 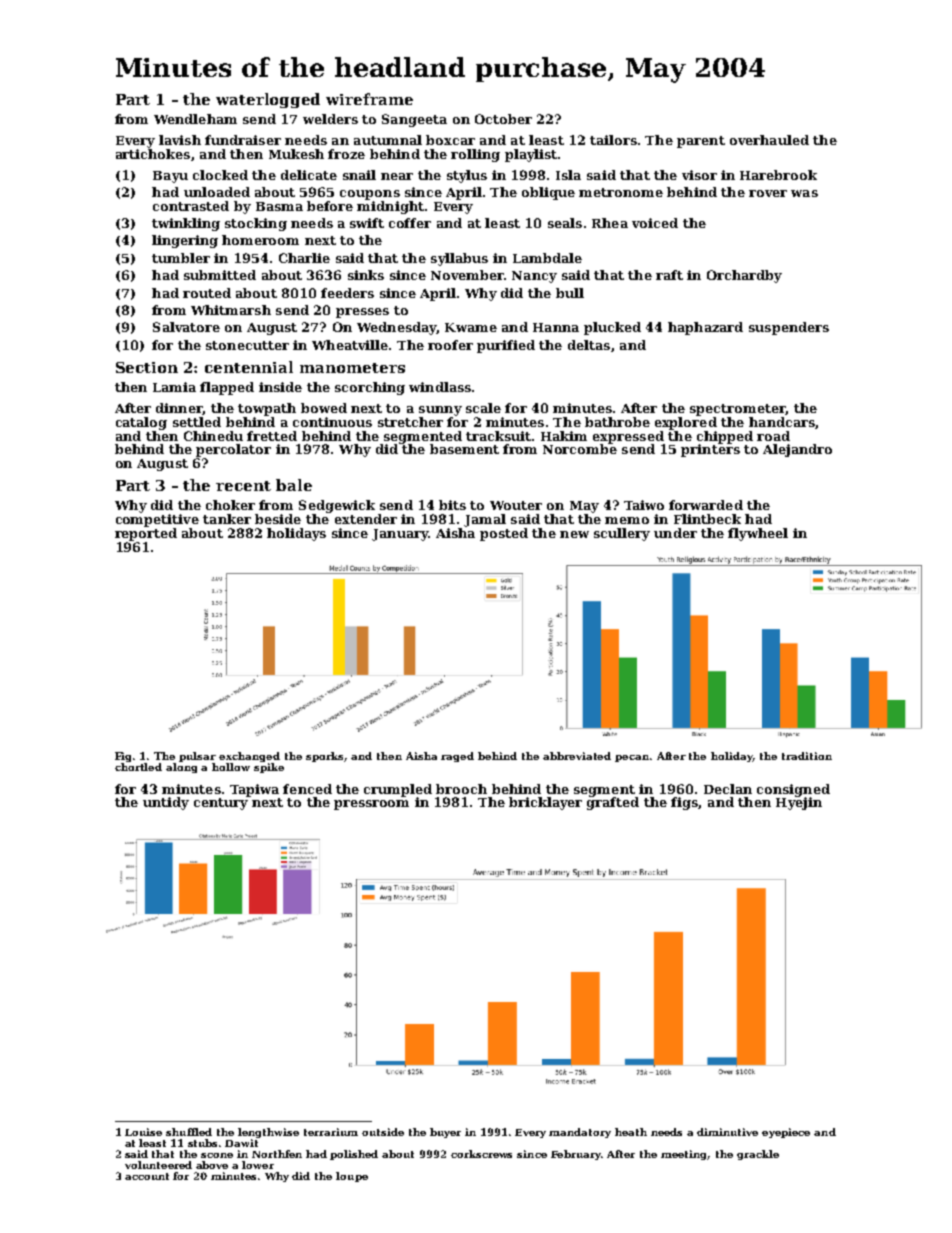 I want to click on artichokes, so click(x=153, y=154).
